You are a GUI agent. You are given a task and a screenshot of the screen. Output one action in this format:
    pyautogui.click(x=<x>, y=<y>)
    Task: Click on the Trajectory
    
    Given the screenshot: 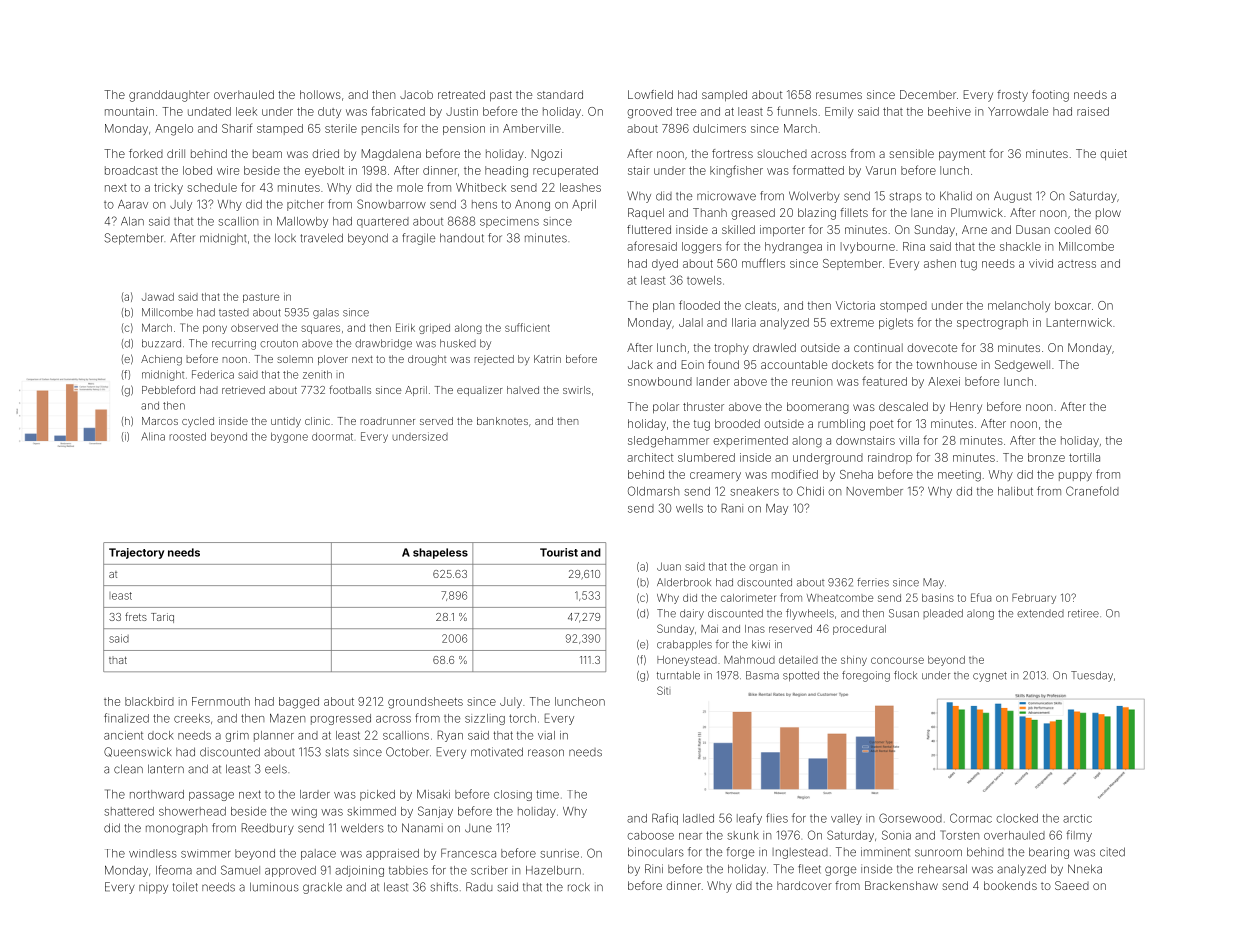 What is the action you would take?
    pyautogui.click(x=136, y=553)
